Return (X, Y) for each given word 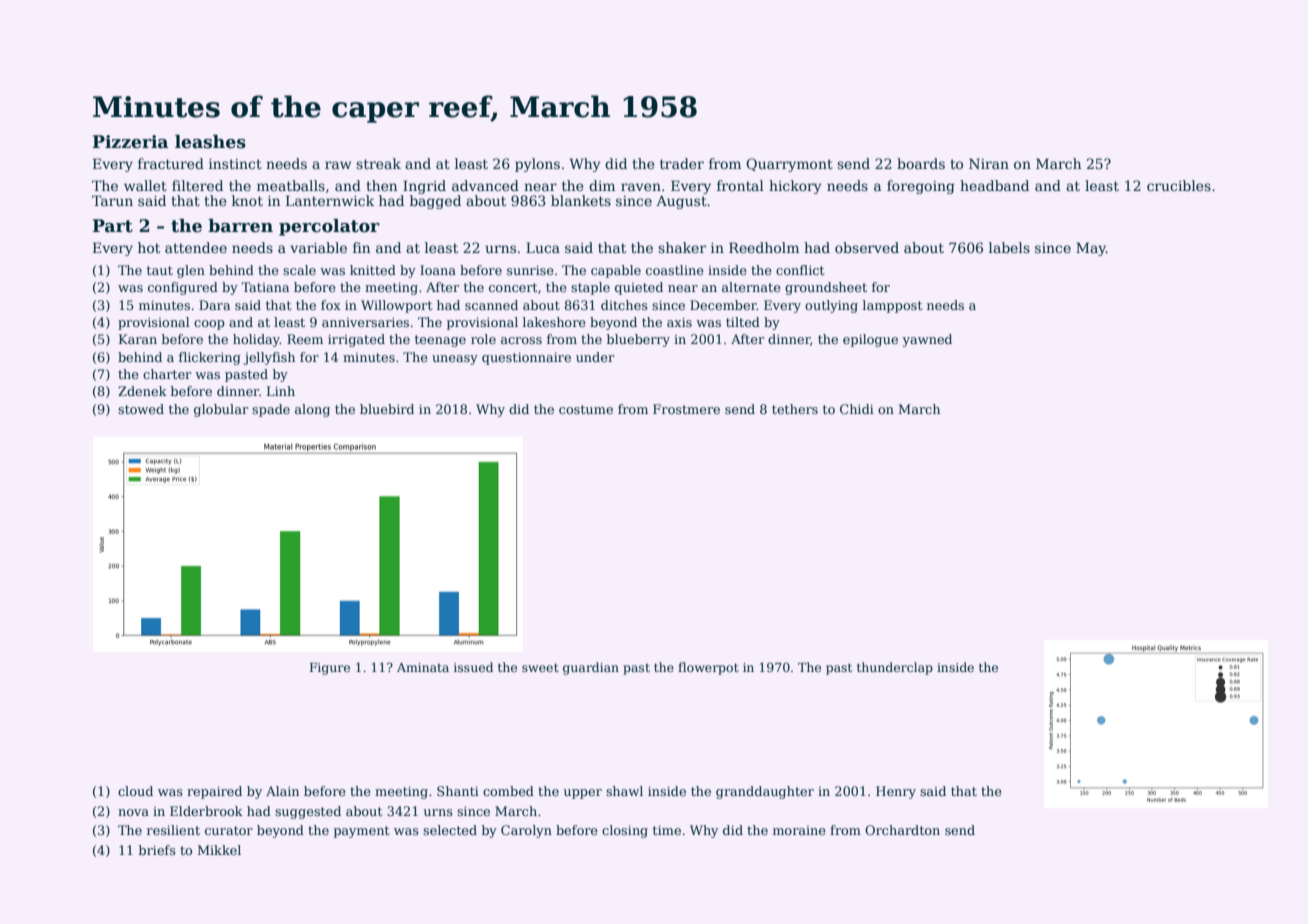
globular (221, 410)
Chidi (857, 409)
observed (867, 247)
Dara (214, 305)
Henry (896, 792)
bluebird (387, 409)
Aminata (423, 667)
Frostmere (686, 409)
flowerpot (708, 668)
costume (586, 409)
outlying (831, 306)
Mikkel (219, 850)
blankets (581, 200)
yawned (927, 340)
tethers (795, 409)
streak (378, 163)
